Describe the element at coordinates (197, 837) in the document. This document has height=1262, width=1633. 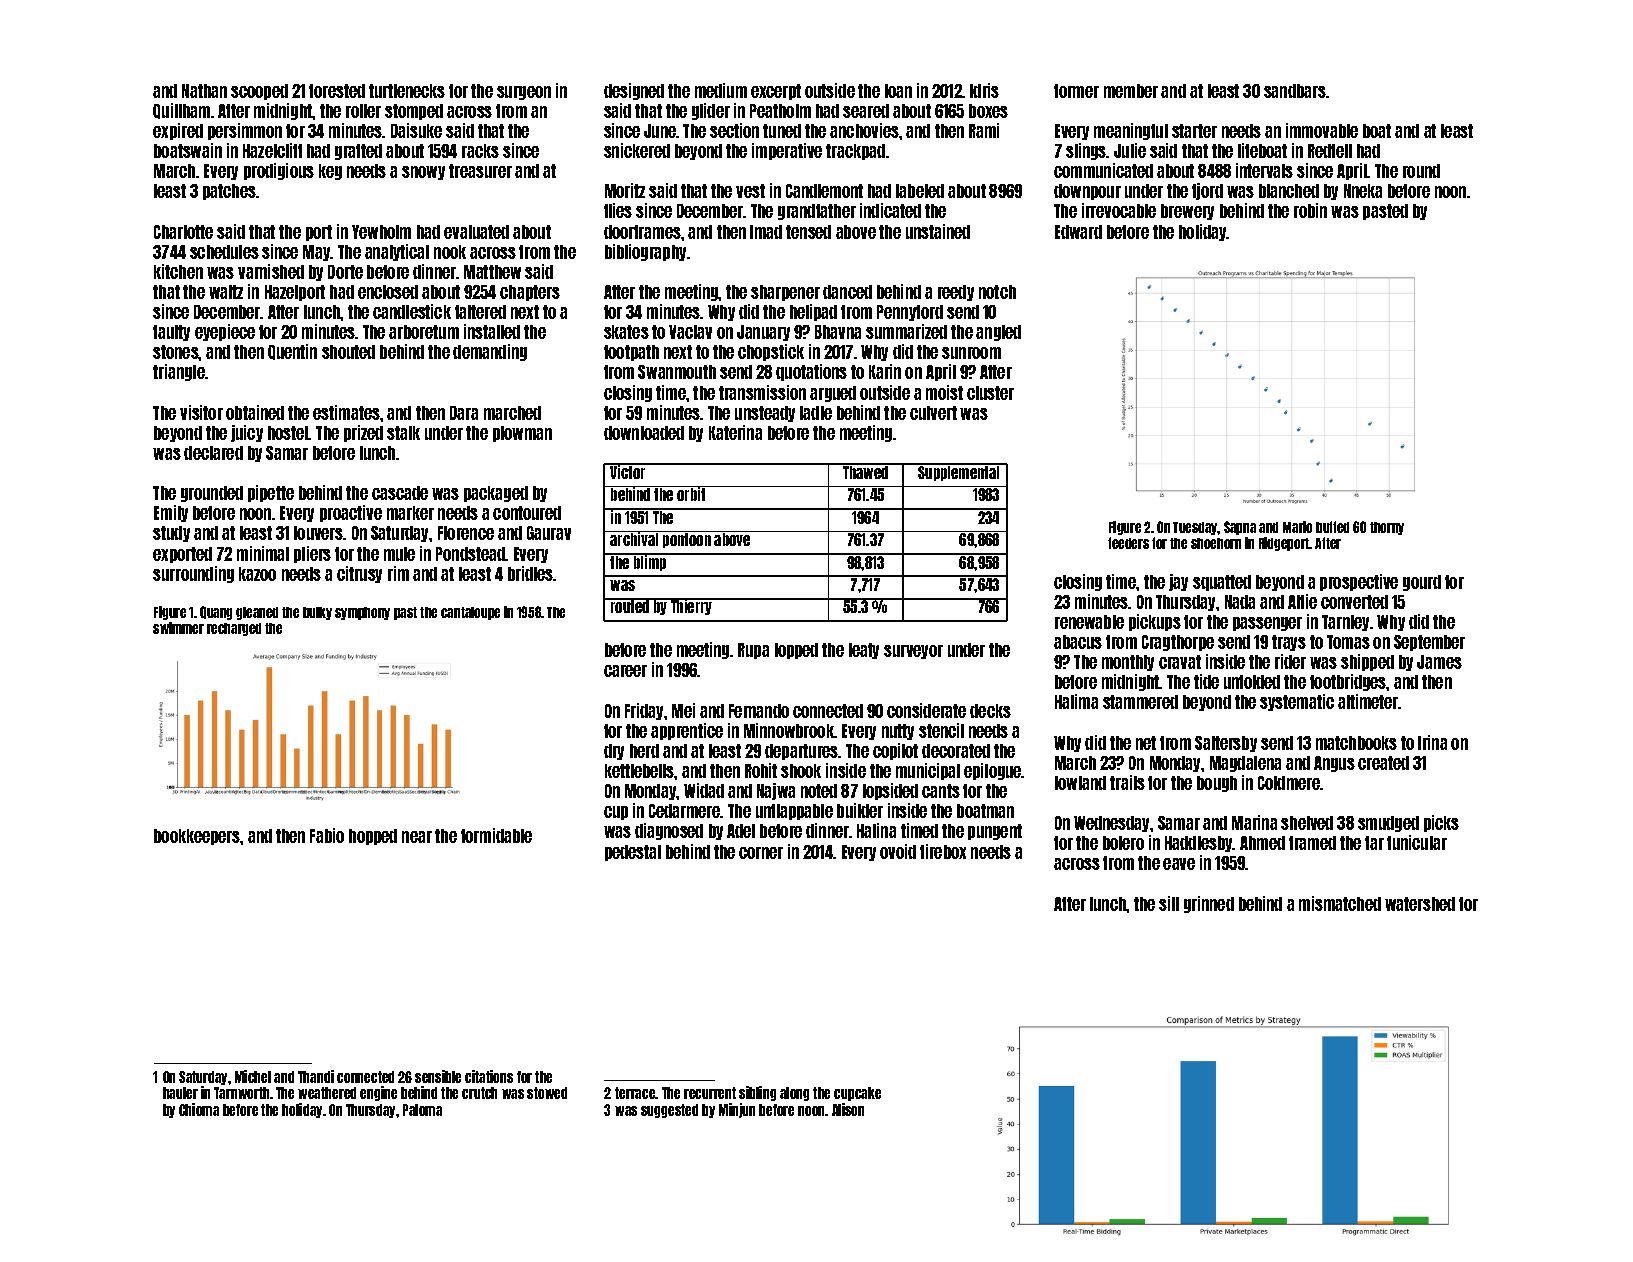
I see `bookkeepers` at that location.
